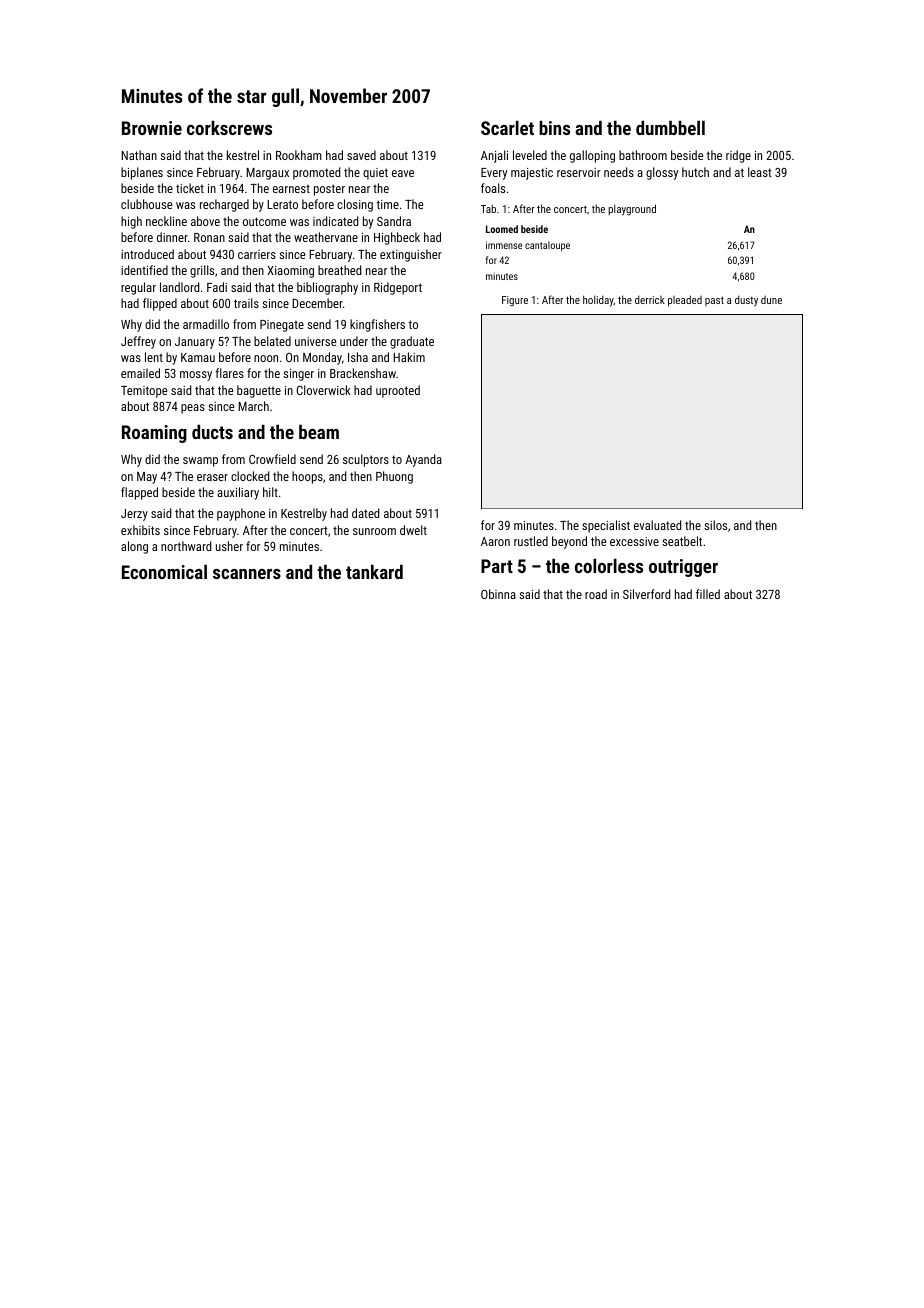  Describe the element at coordinates (771, 300) in the screenshot. I see `dune` at that location.
